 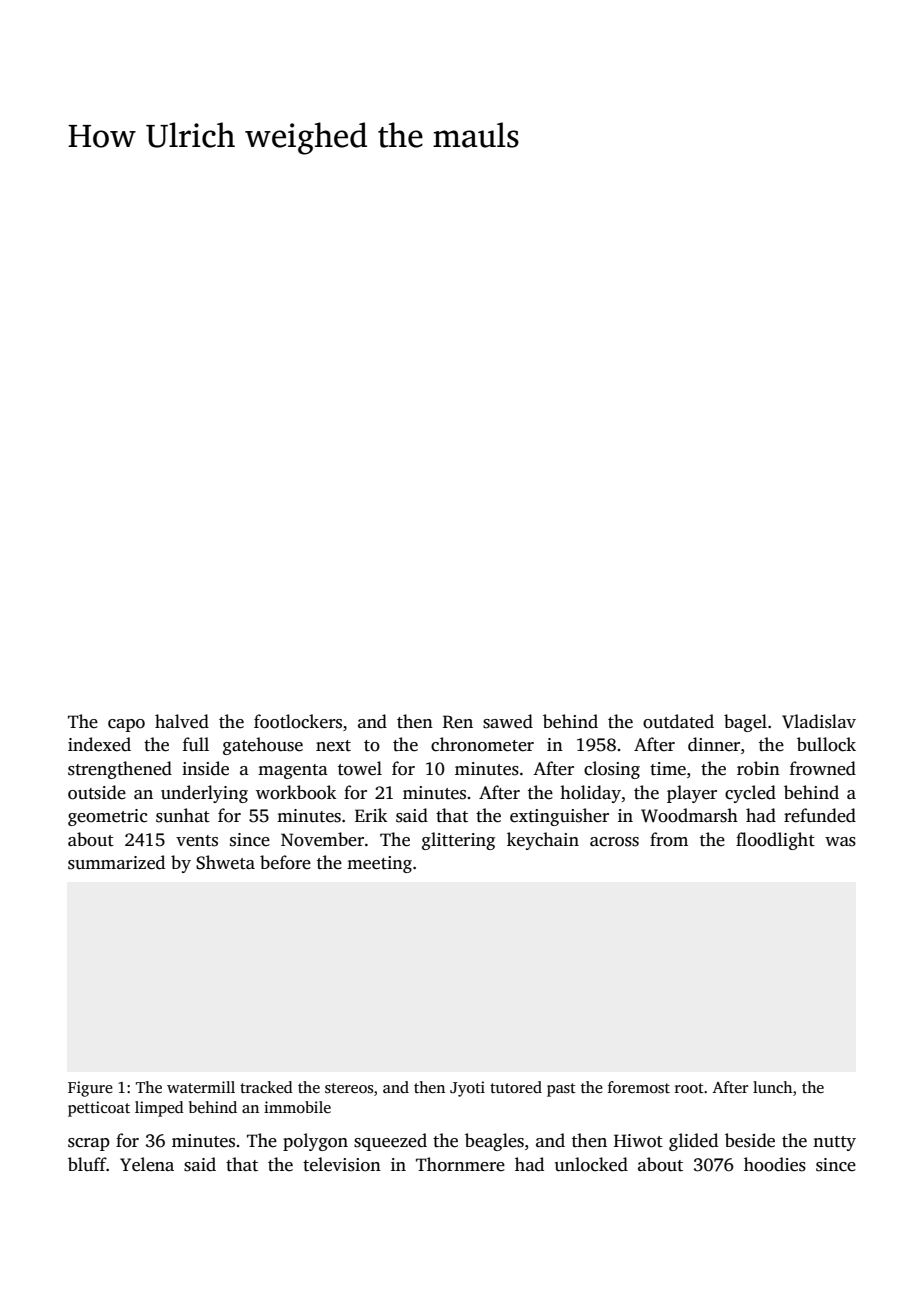 I want to click on hoodies, so click(x=775, y=1164).
